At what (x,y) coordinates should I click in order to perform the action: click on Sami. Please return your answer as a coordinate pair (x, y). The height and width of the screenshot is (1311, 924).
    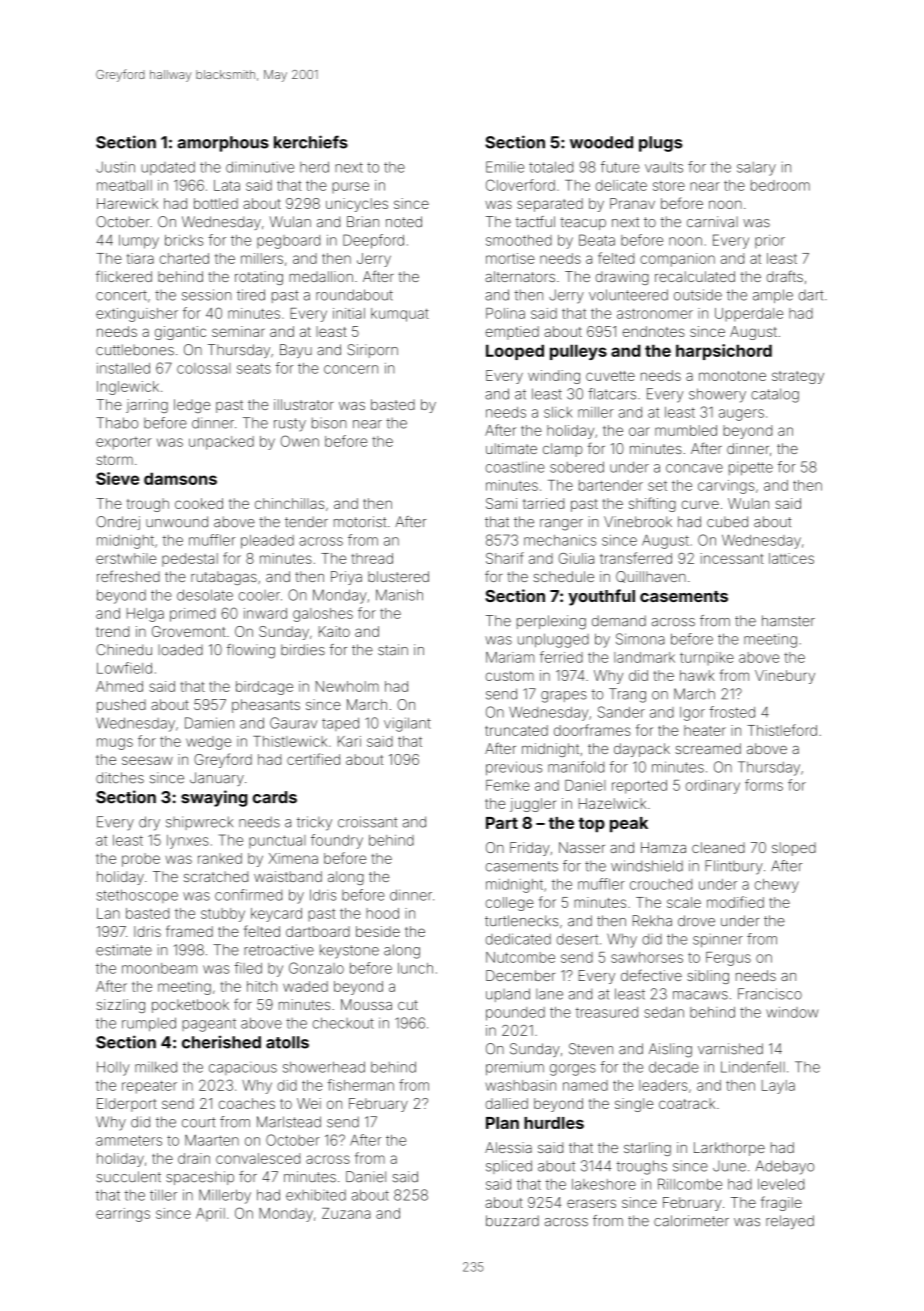
    Looking at the image, I should click on (501, 503).
